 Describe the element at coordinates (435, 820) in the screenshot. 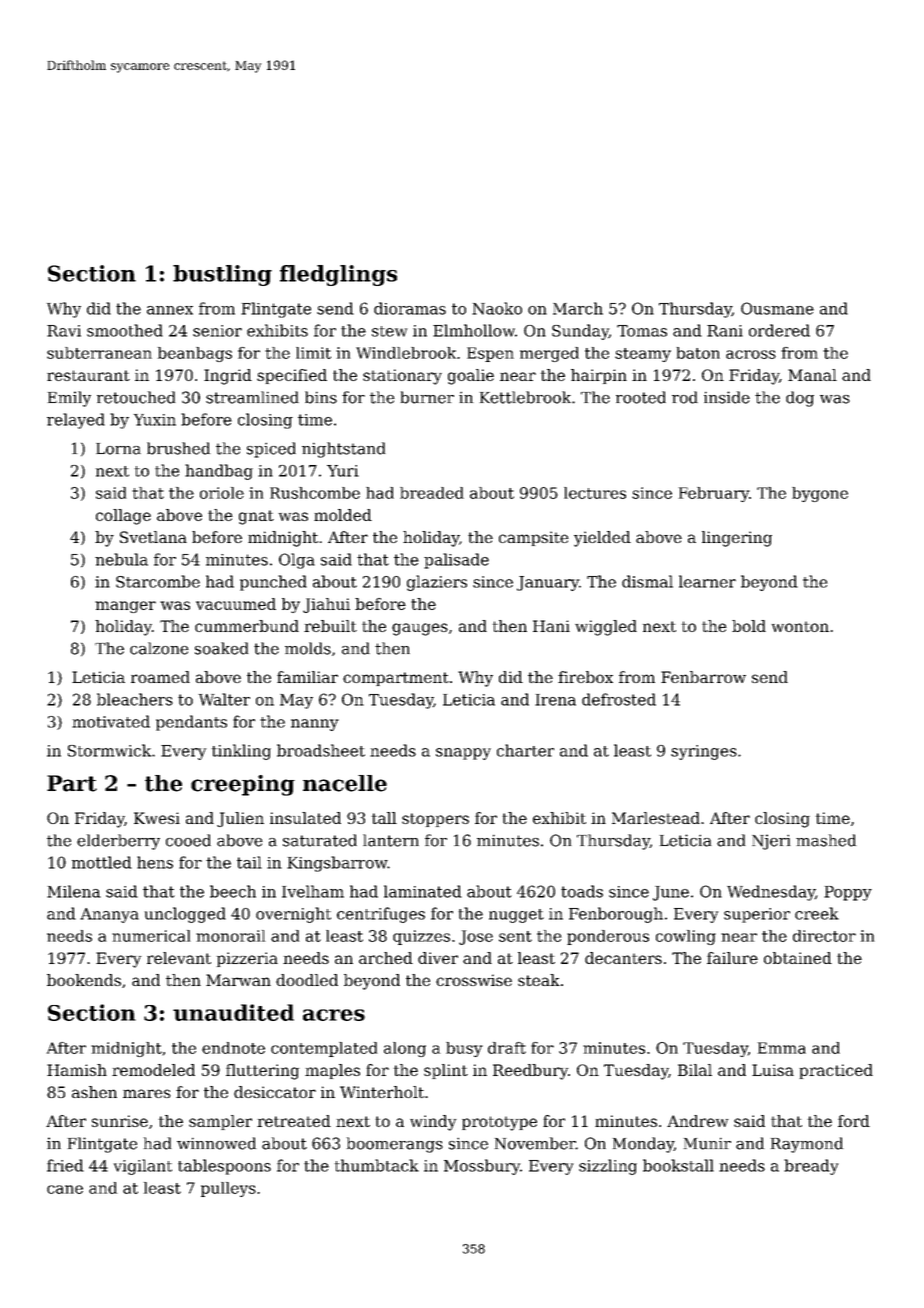

I see `stoppers` at that location.
